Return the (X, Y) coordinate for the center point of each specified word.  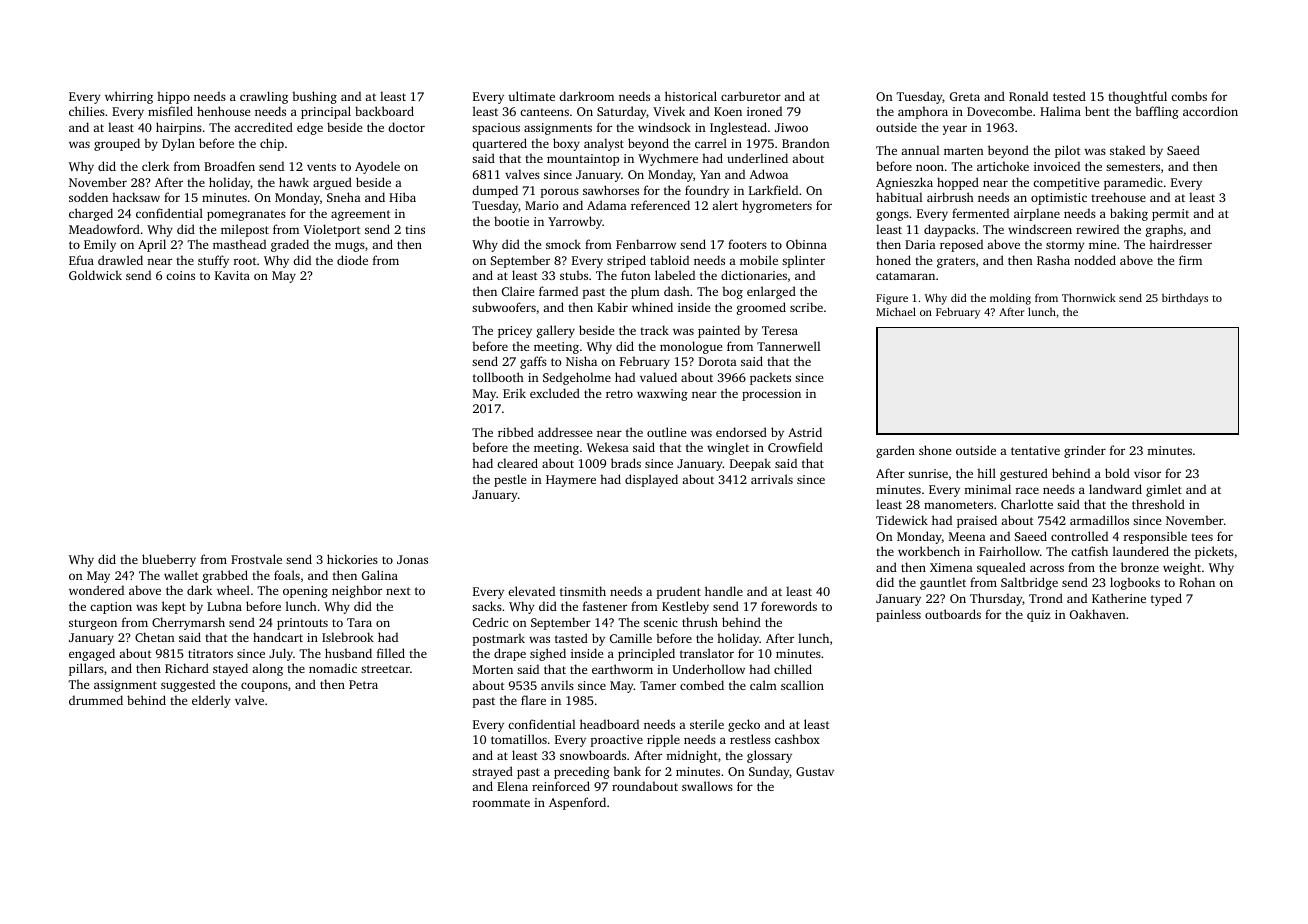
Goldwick (95, 275)
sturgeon (93, 624)
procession (771, 395)
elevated (531, 591)
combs (1189, 96)
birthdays (1185, 299)
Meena (967, 536)
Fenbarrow (646, 244)
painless (898, 615)
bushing (314, 97)
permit (1170, 215)
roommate (501, 803)
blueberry (169, 560)
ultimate (532, 96)
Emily (100, 245)
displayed (651, 480)
